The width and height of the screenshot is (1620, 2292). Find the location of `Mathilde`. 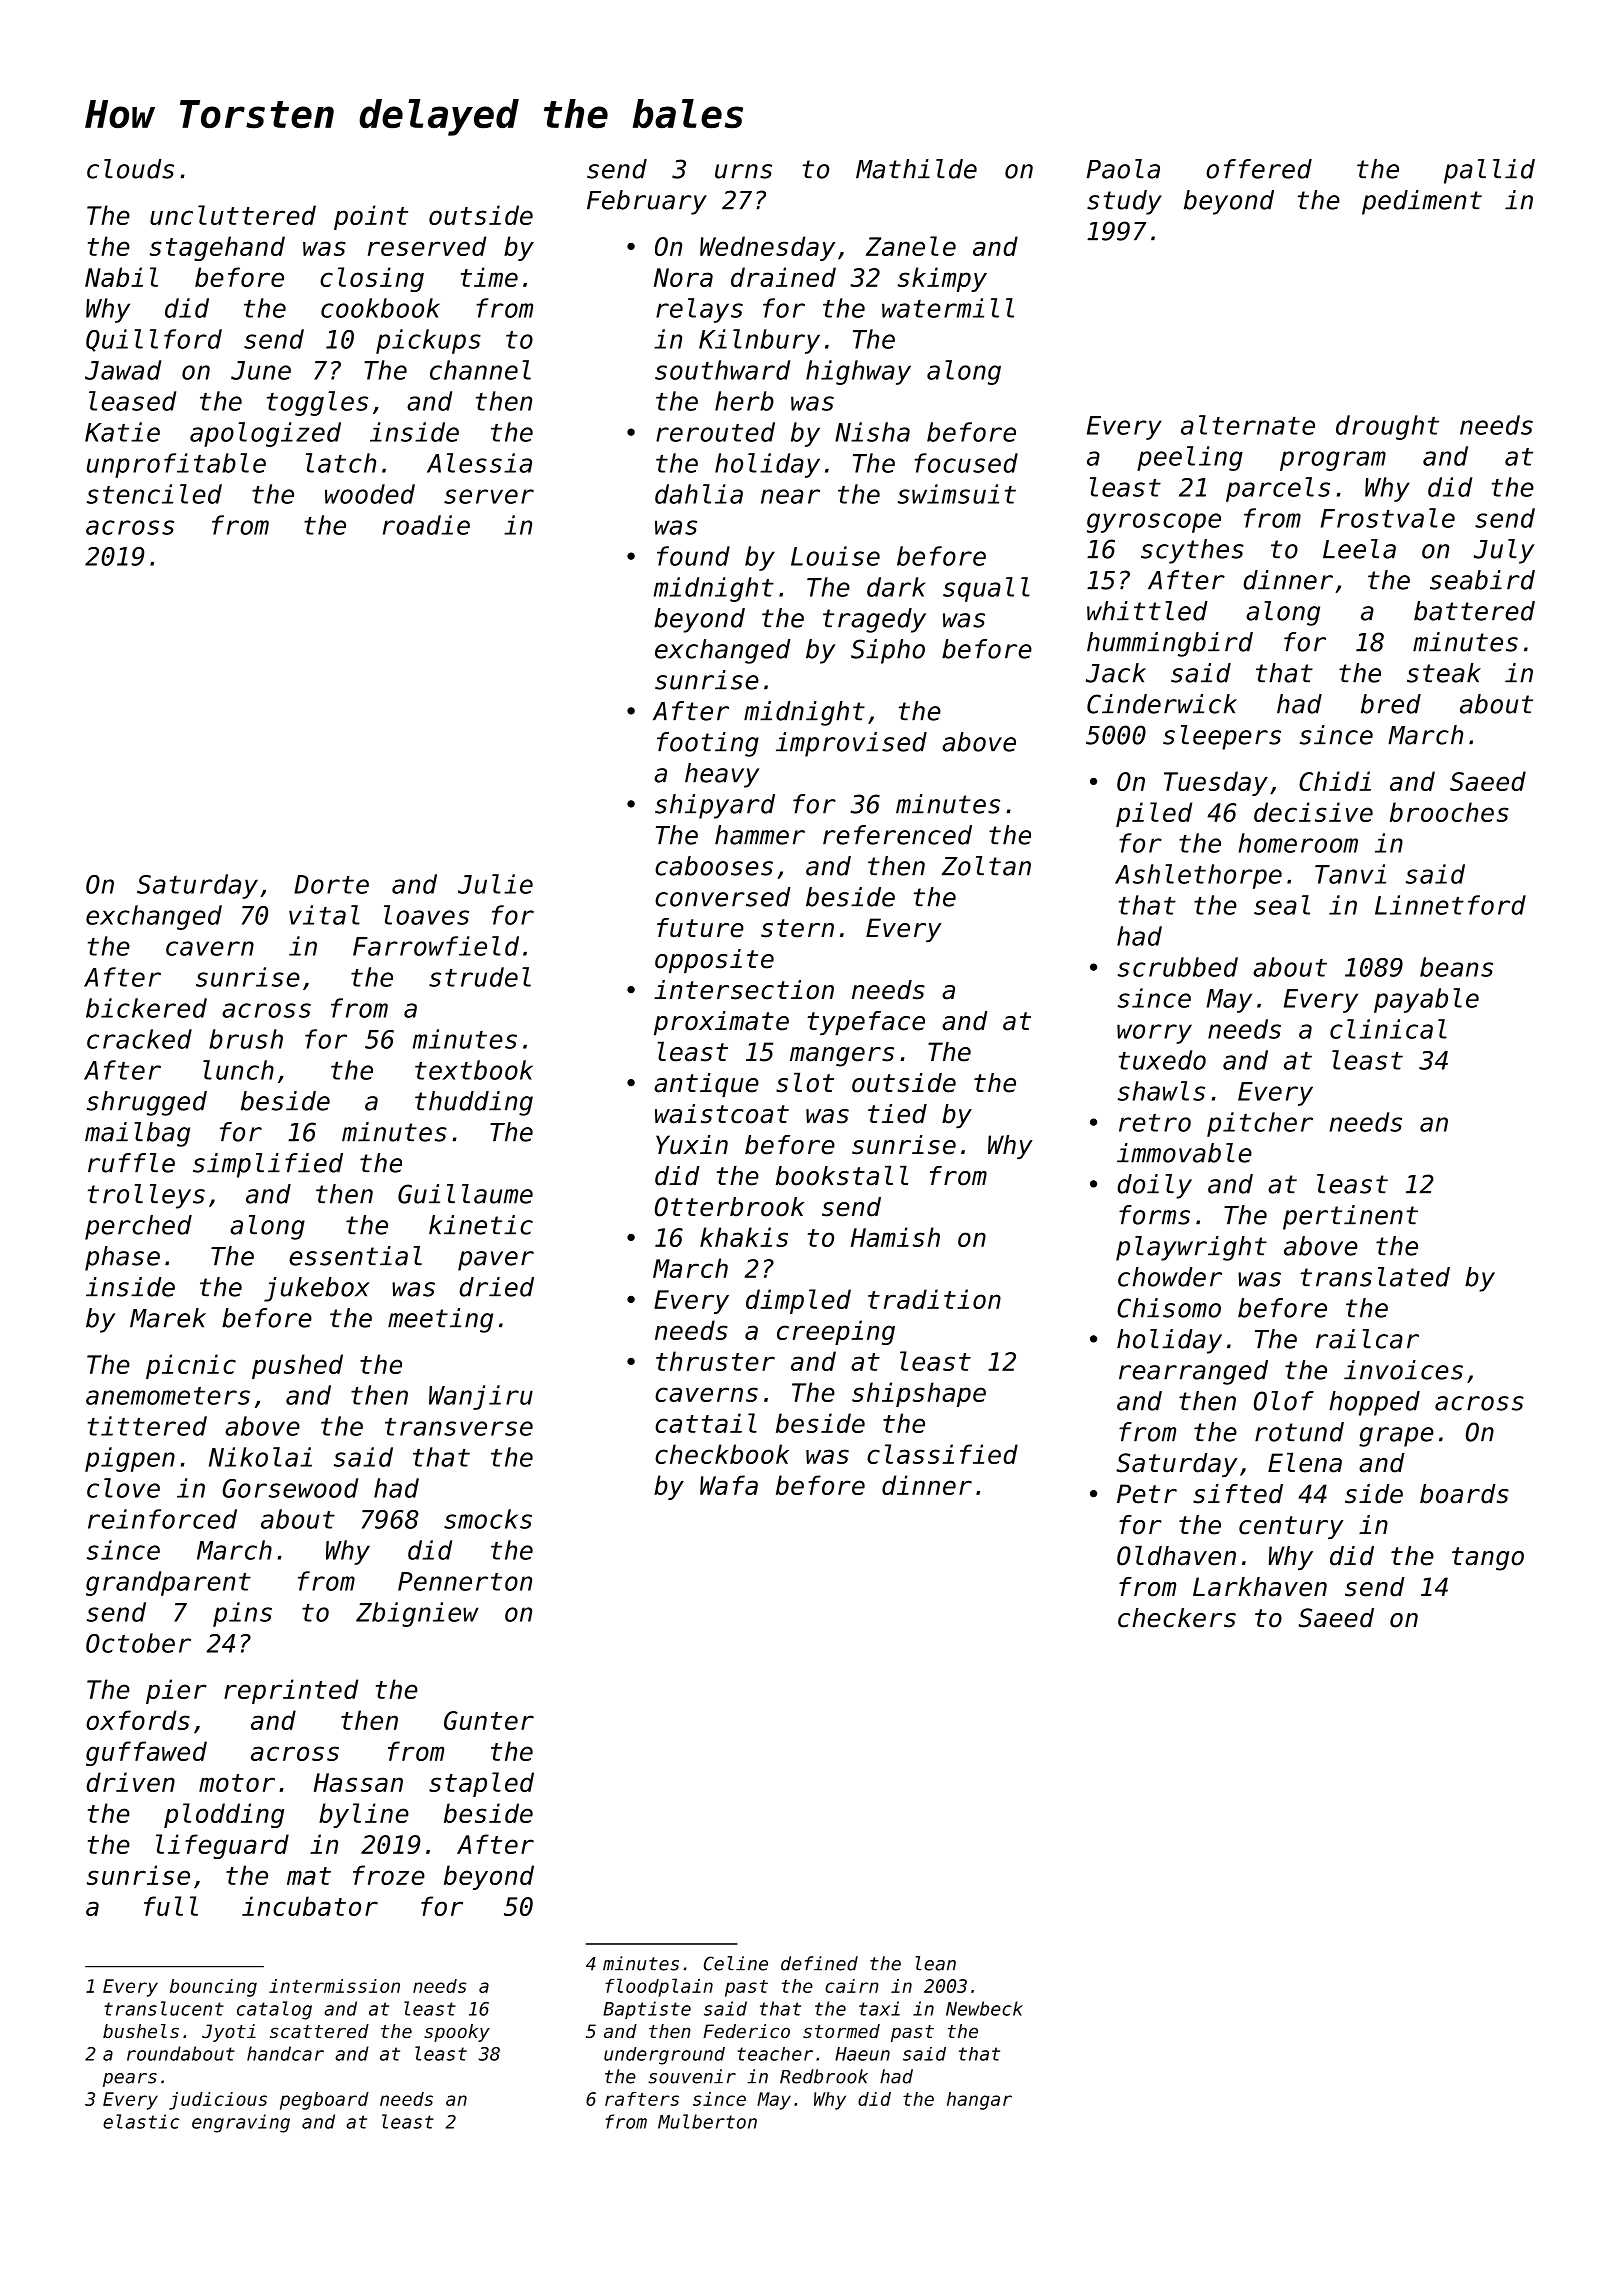

Mathilde is located at coordinates (916, 169).
